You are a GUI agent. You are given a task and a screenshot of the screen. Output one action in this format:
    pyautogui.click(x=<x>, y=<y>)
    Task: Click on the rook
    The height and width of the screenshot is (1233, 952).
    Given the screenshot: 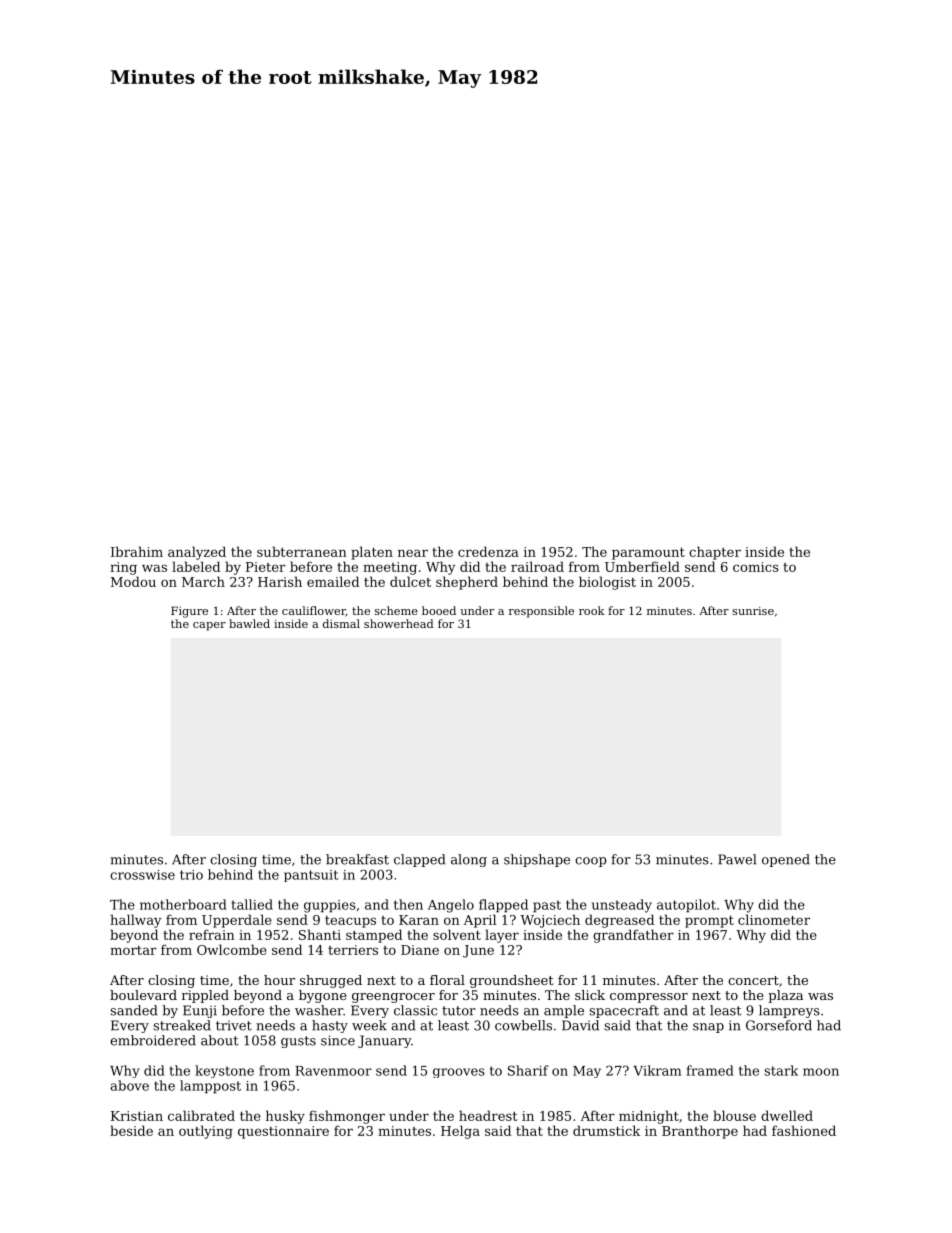 What is the action you would take?
    pyautogui.click(x=592, y=610)
